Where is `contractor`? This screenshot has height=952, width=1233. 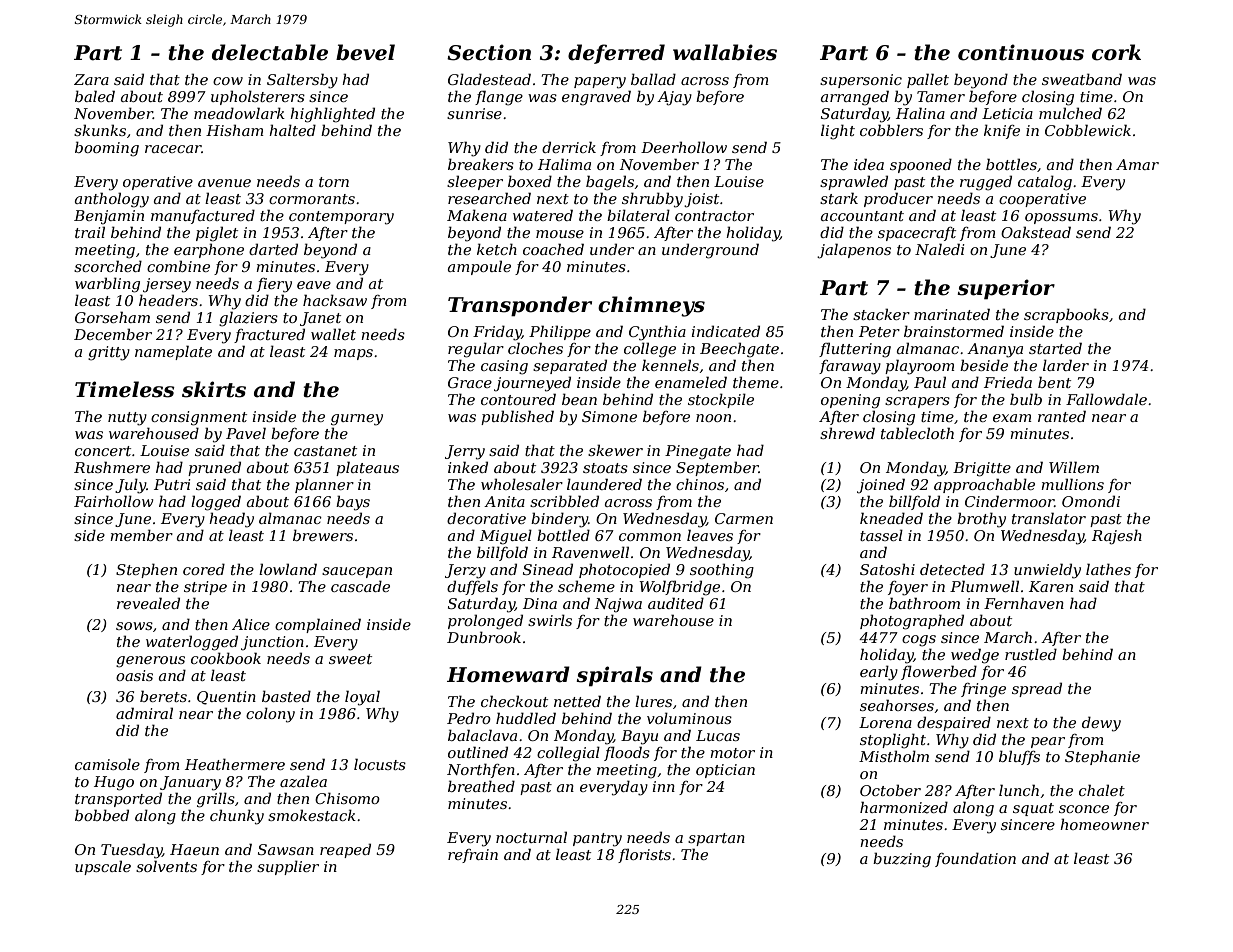 contractor is located at coordinates (714, 216).
